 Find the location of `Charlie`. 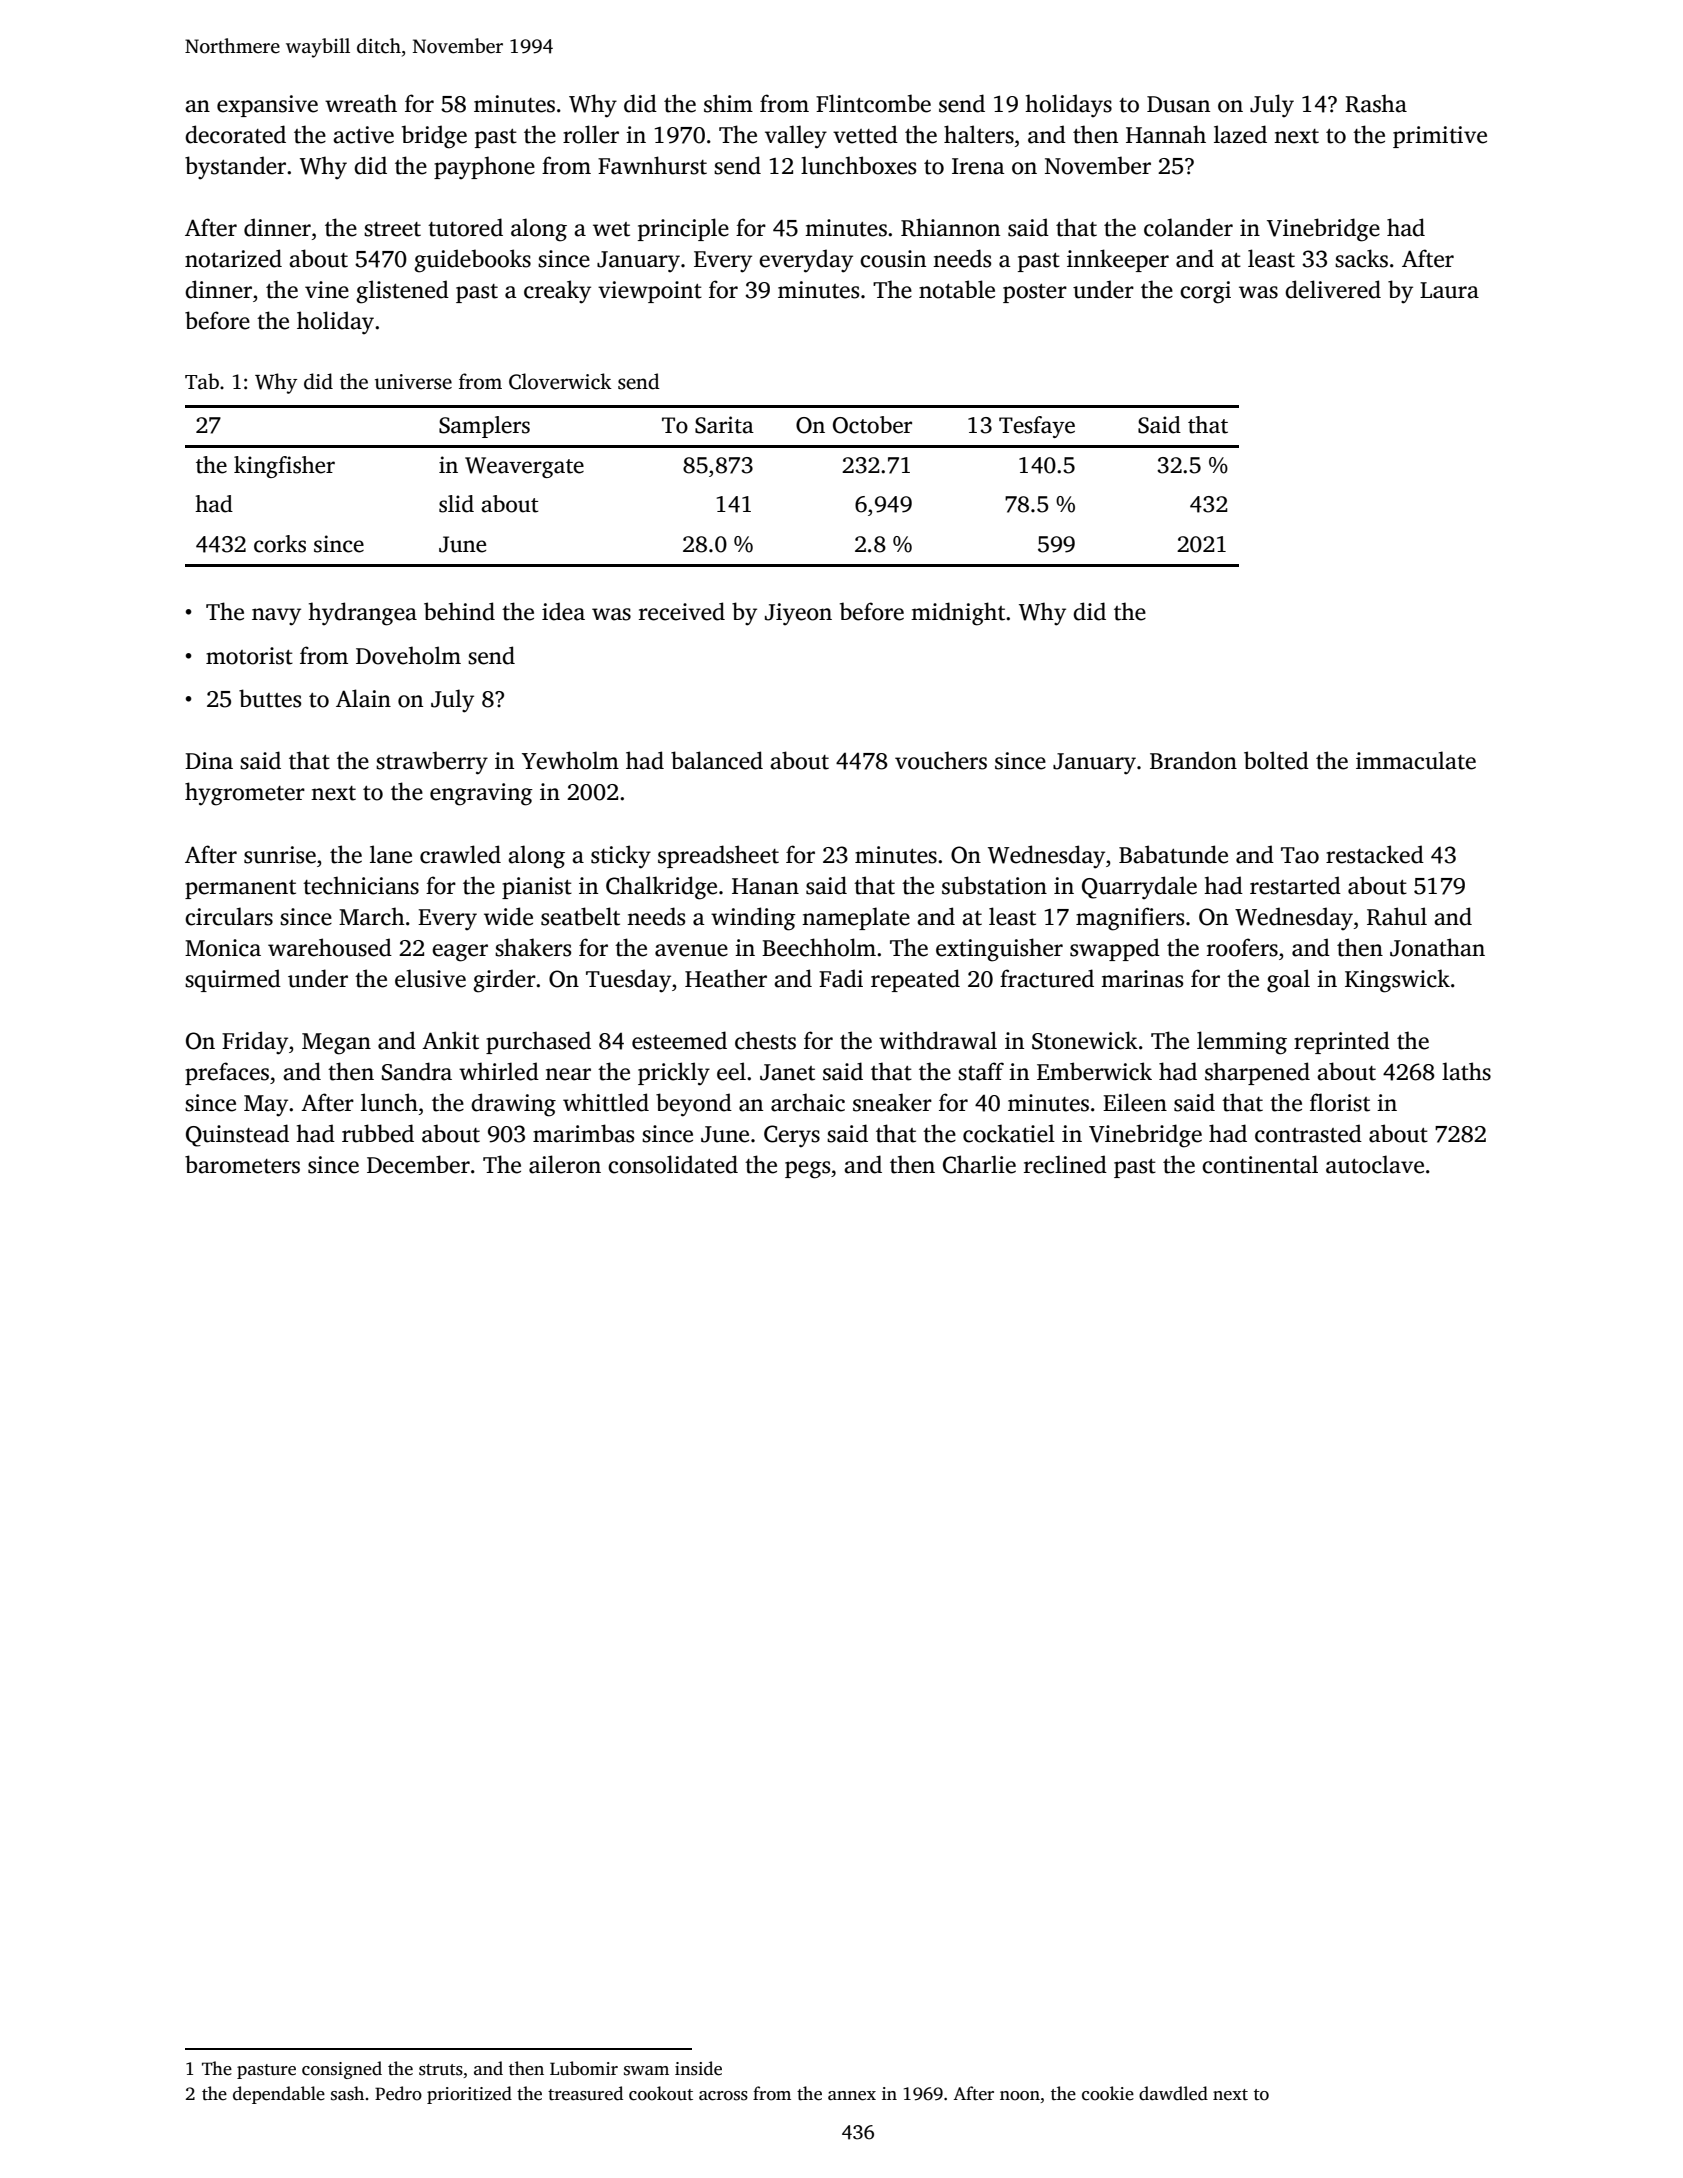

Charlie is located at coordinates (979, 1164).
